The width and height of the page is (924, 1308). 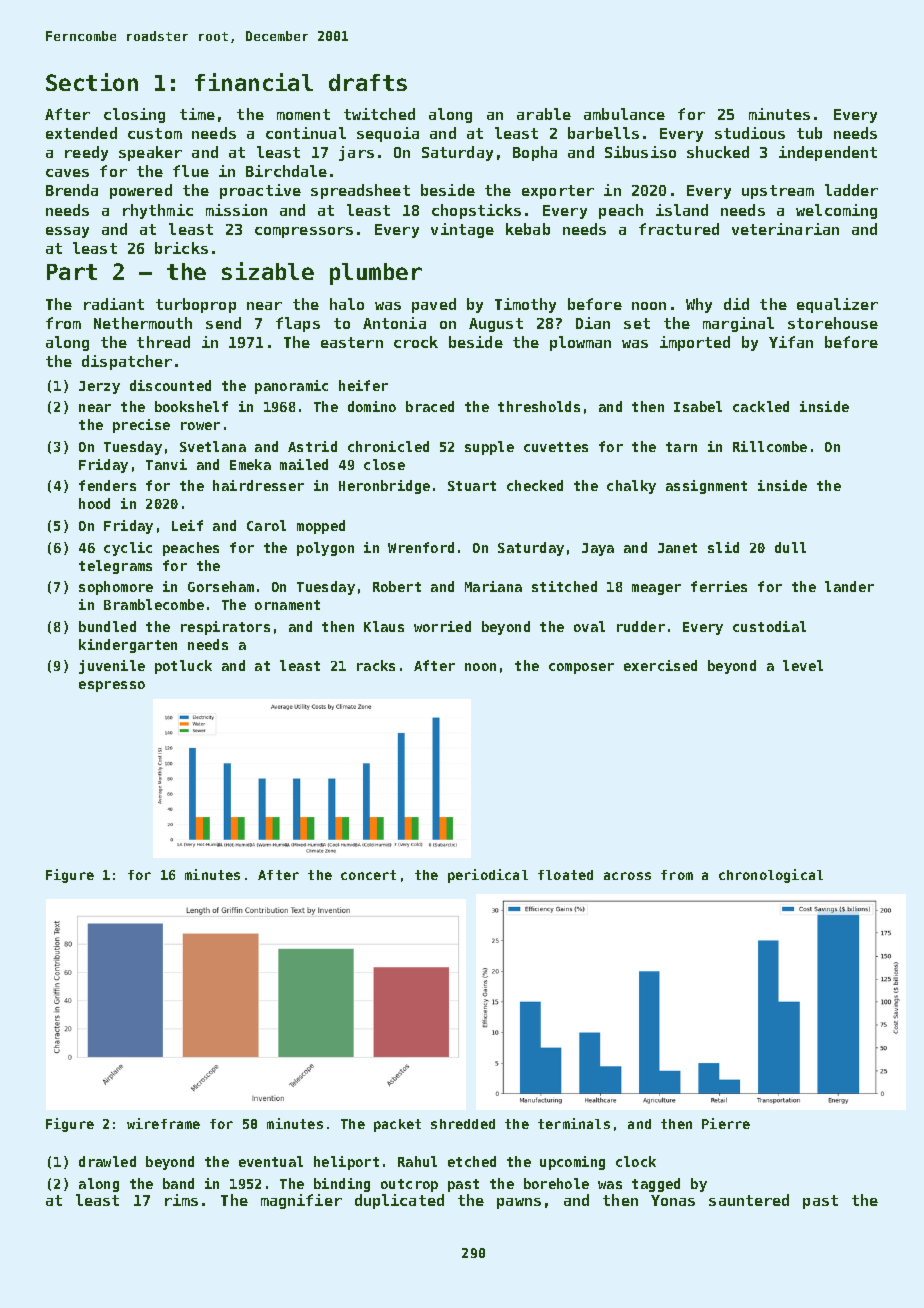 I want to click on Isabel, so click(x=698, y=406).
